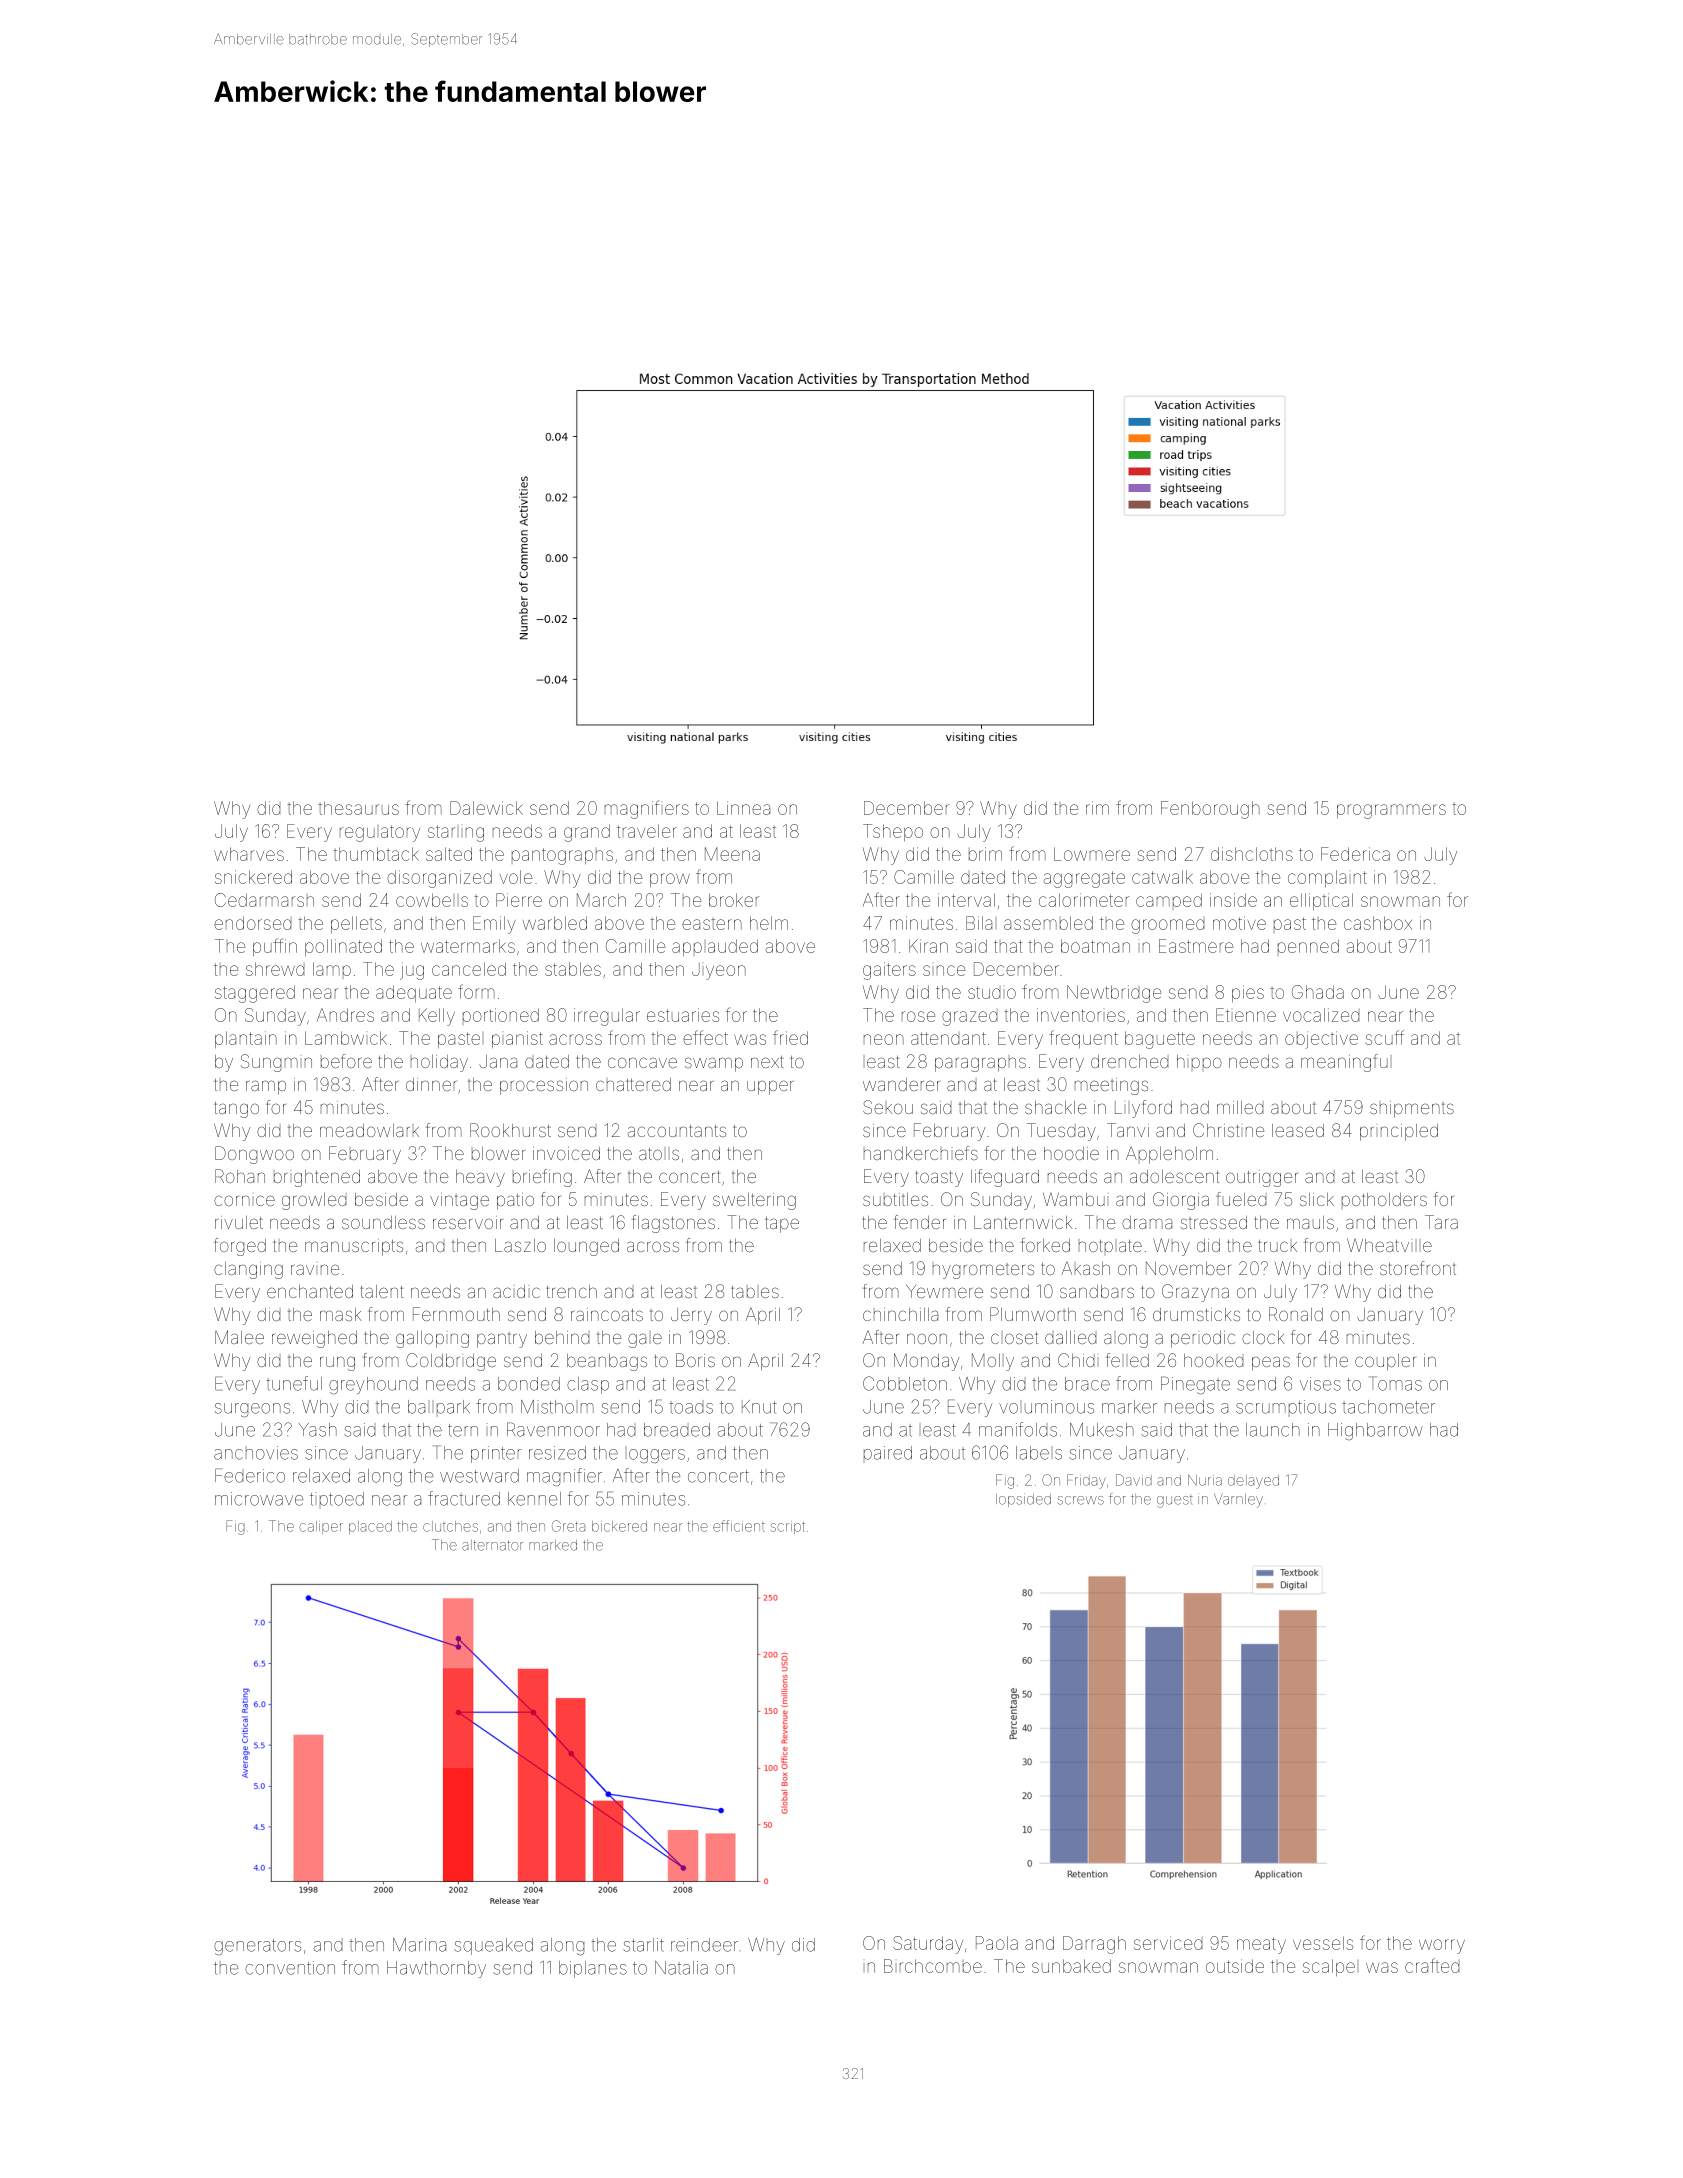  Describe the element at coordinates (1385, 1362) in the image. I see `coupler` at that location.
